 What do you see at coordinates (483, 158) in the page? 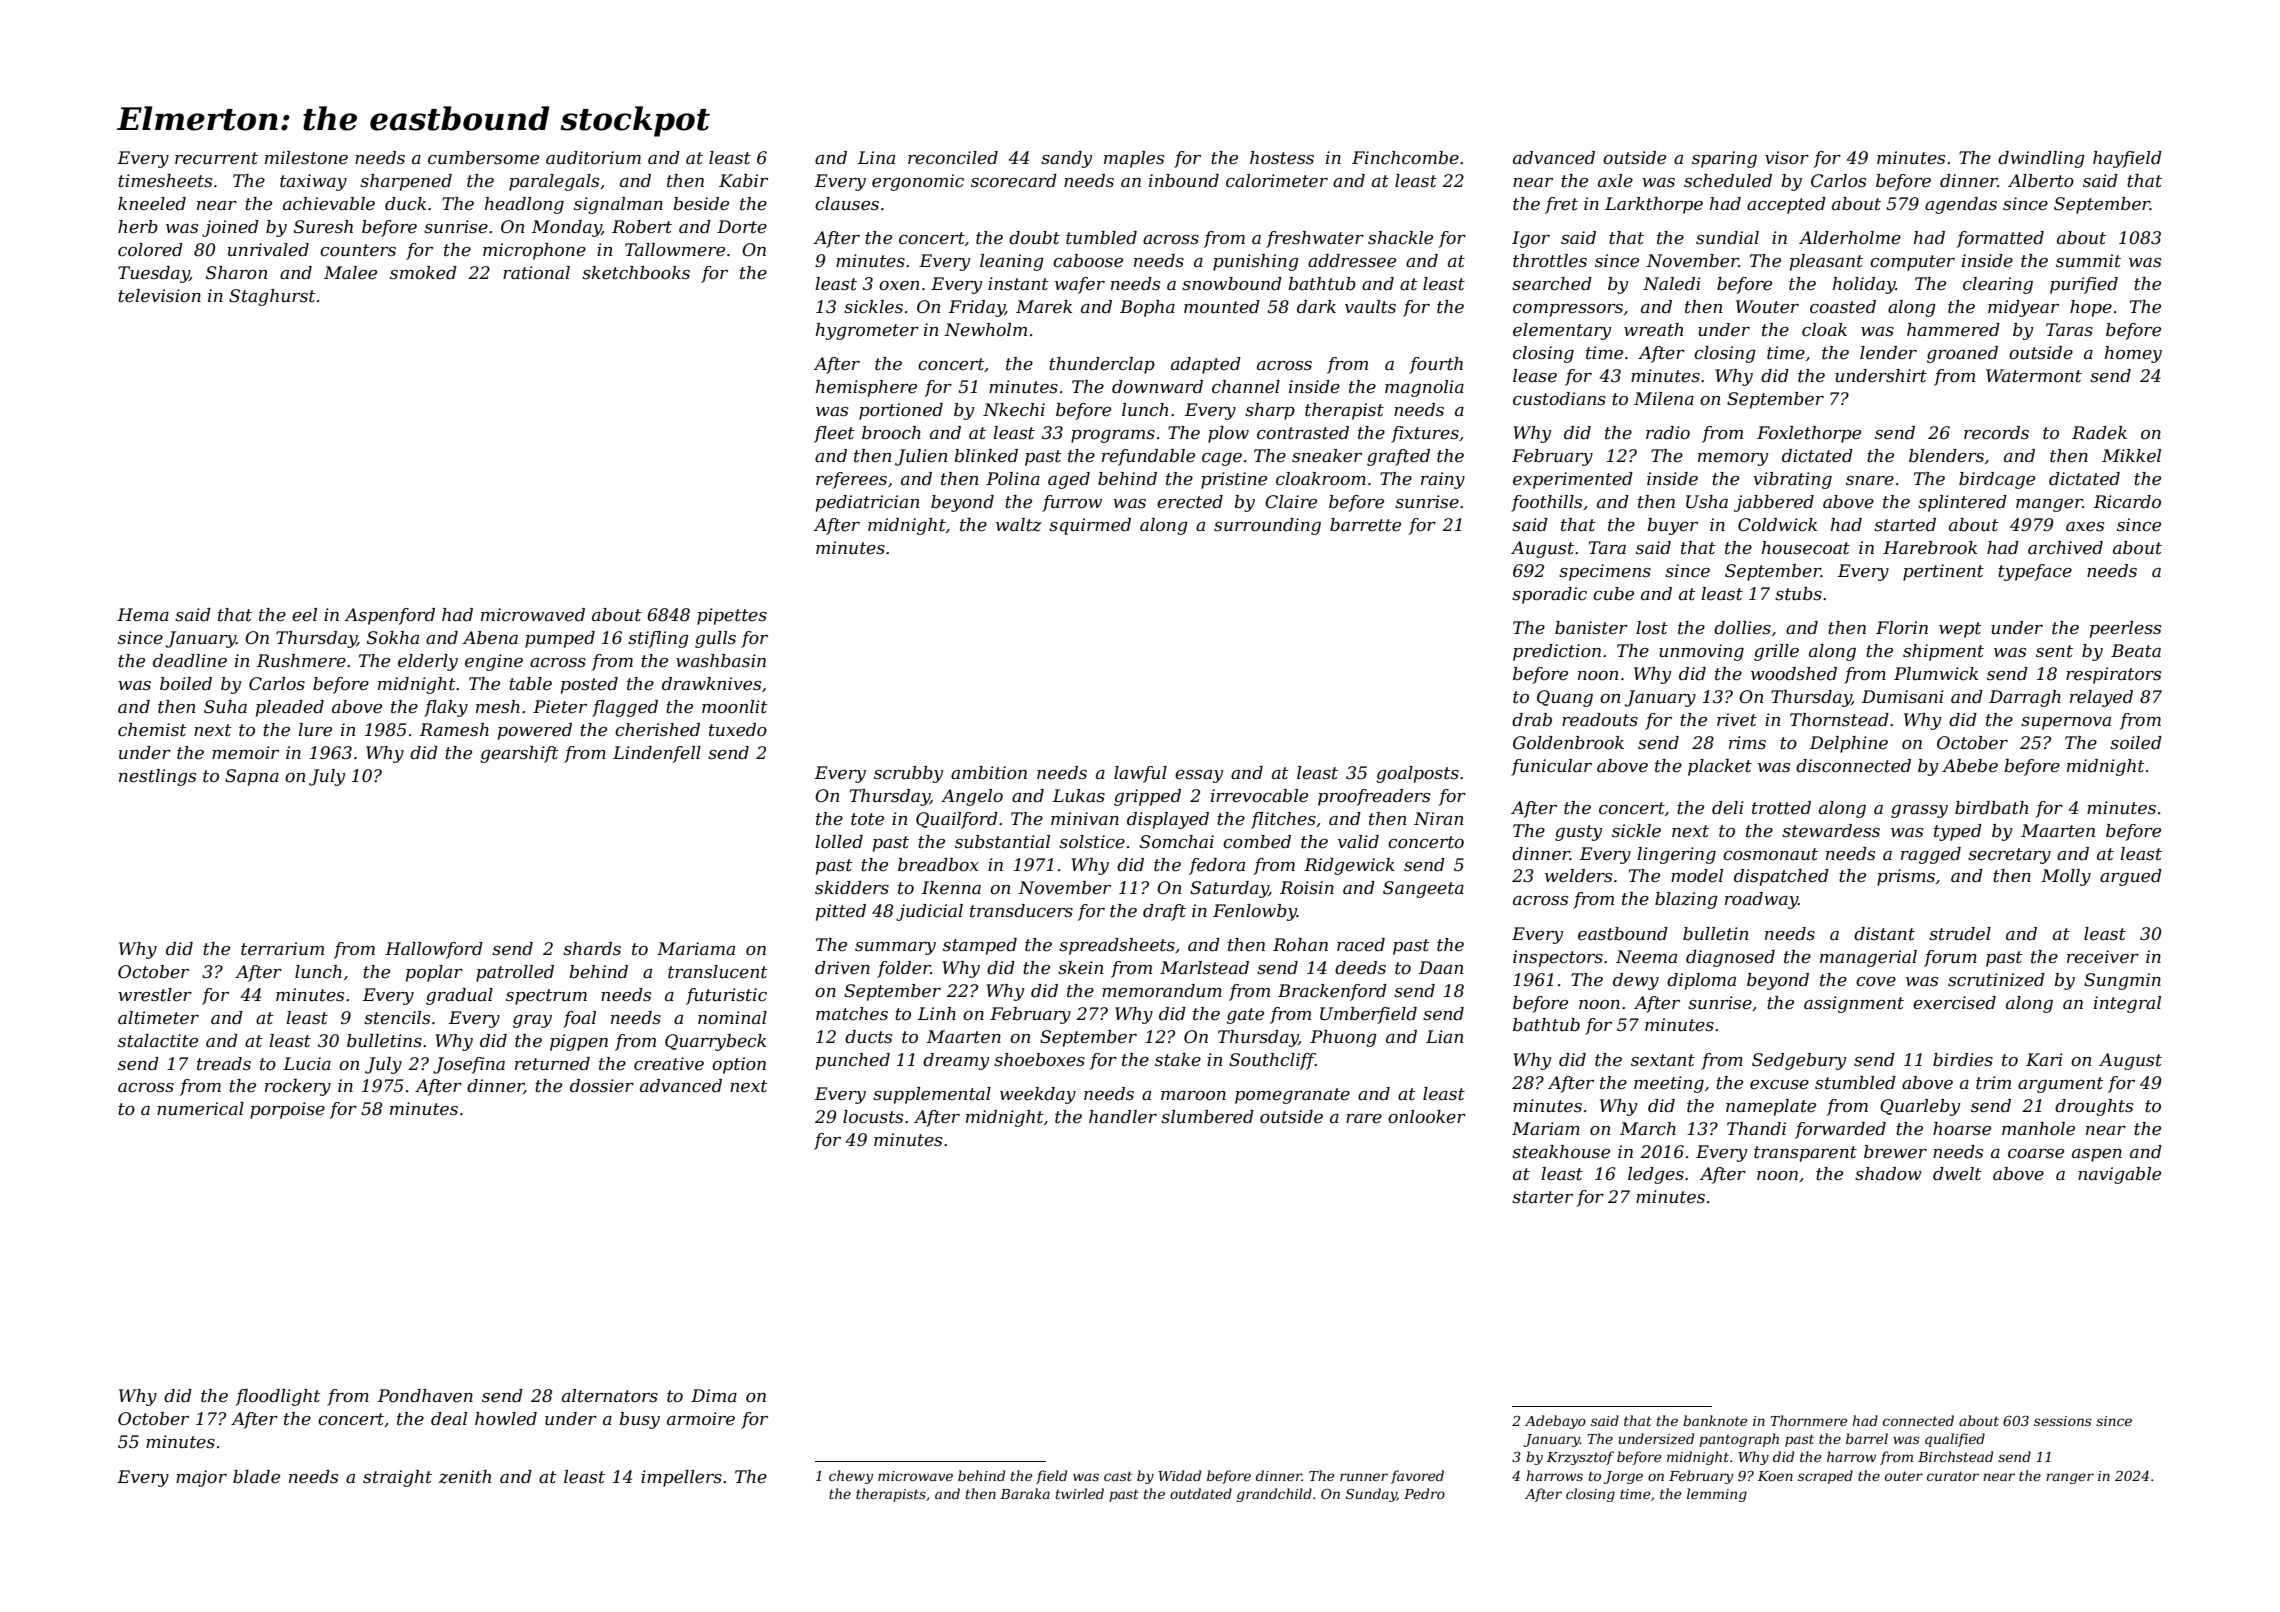
I see `cumbersome` at bounding box center [483, 158].
